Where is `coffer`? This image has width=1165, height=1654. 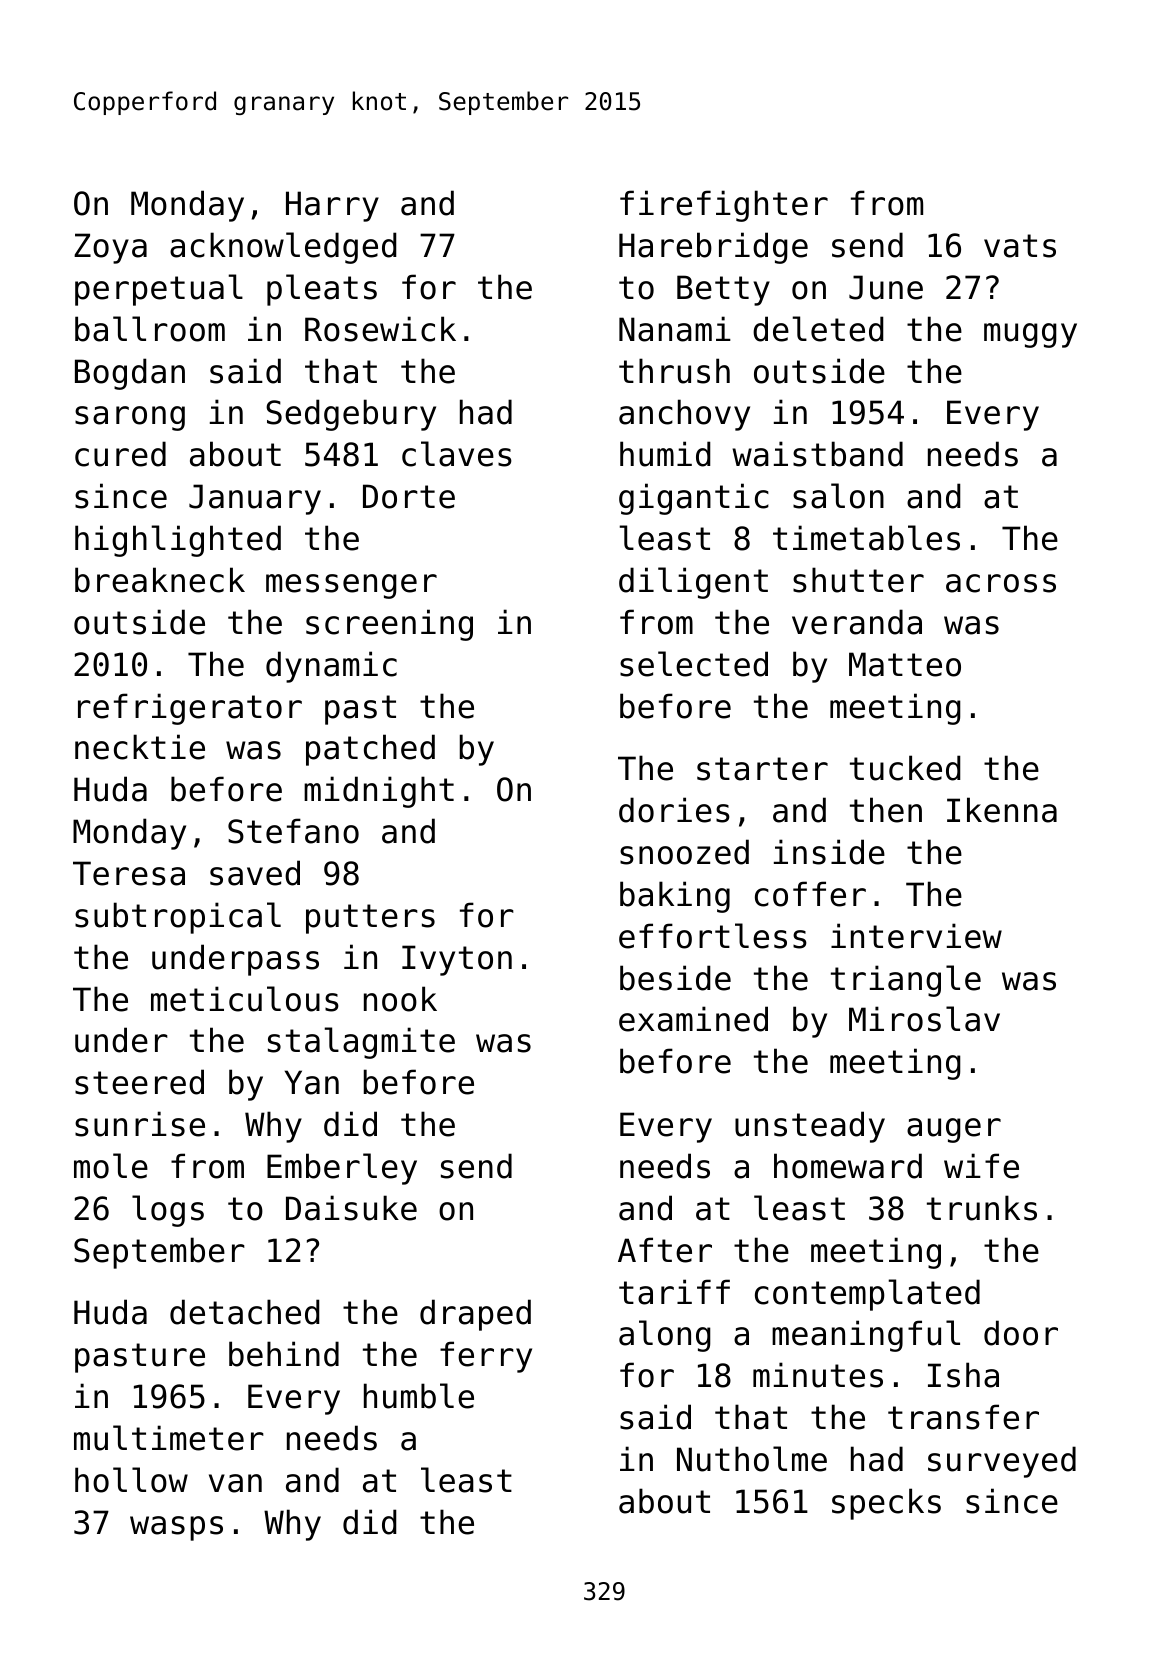 coffer is located at coordinates (810, 894).
